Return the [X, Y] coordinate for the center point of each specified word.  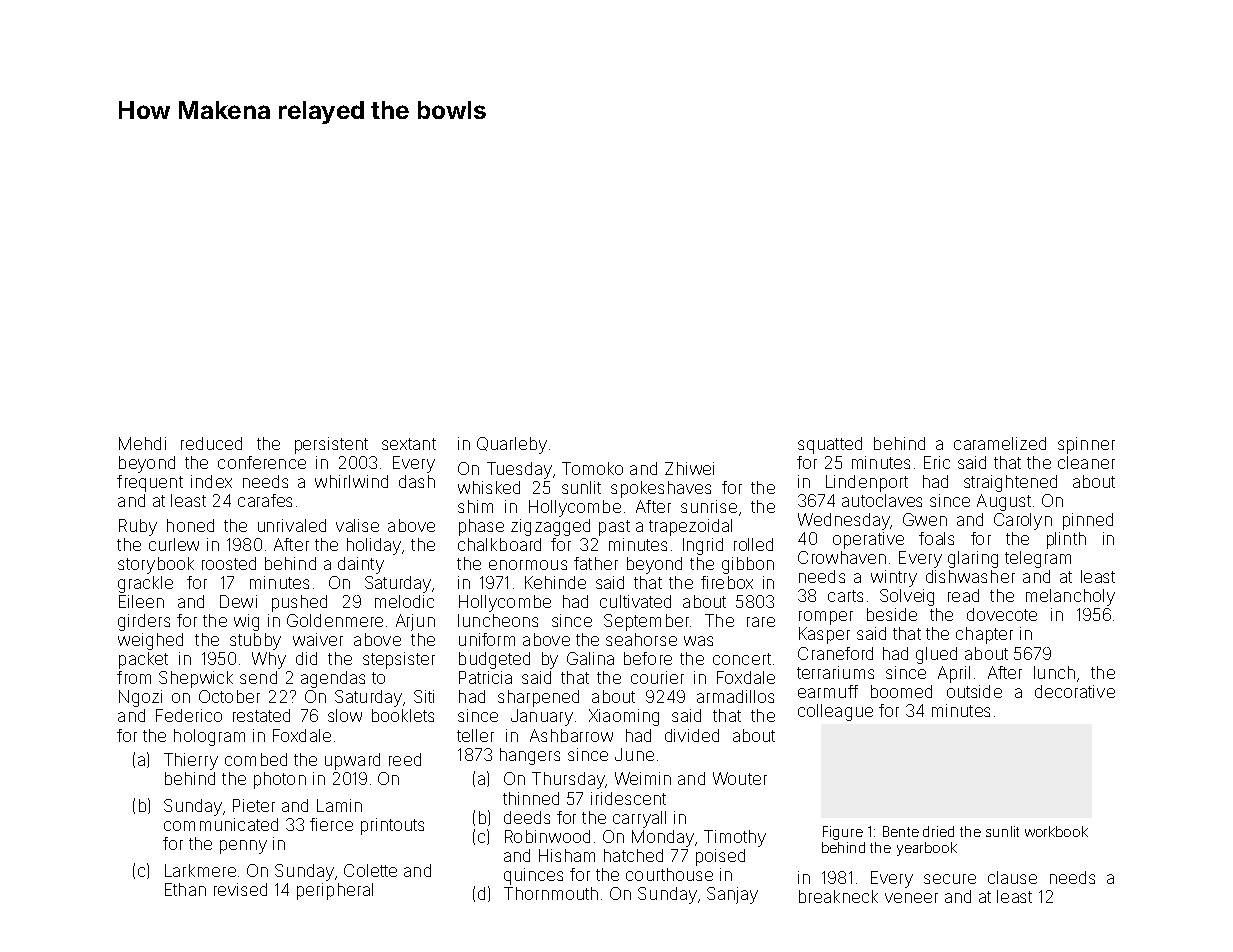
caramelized [1000, 443]
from [134, 677]
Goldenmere [335, 620]
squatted [830, 445]
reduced [211, 443]
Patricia [485, 677]
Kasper [824, 635]
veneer [911, 898]
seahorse [641, 639]
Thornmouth [551, 893]
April [954, 674]
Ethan [185, 889]
